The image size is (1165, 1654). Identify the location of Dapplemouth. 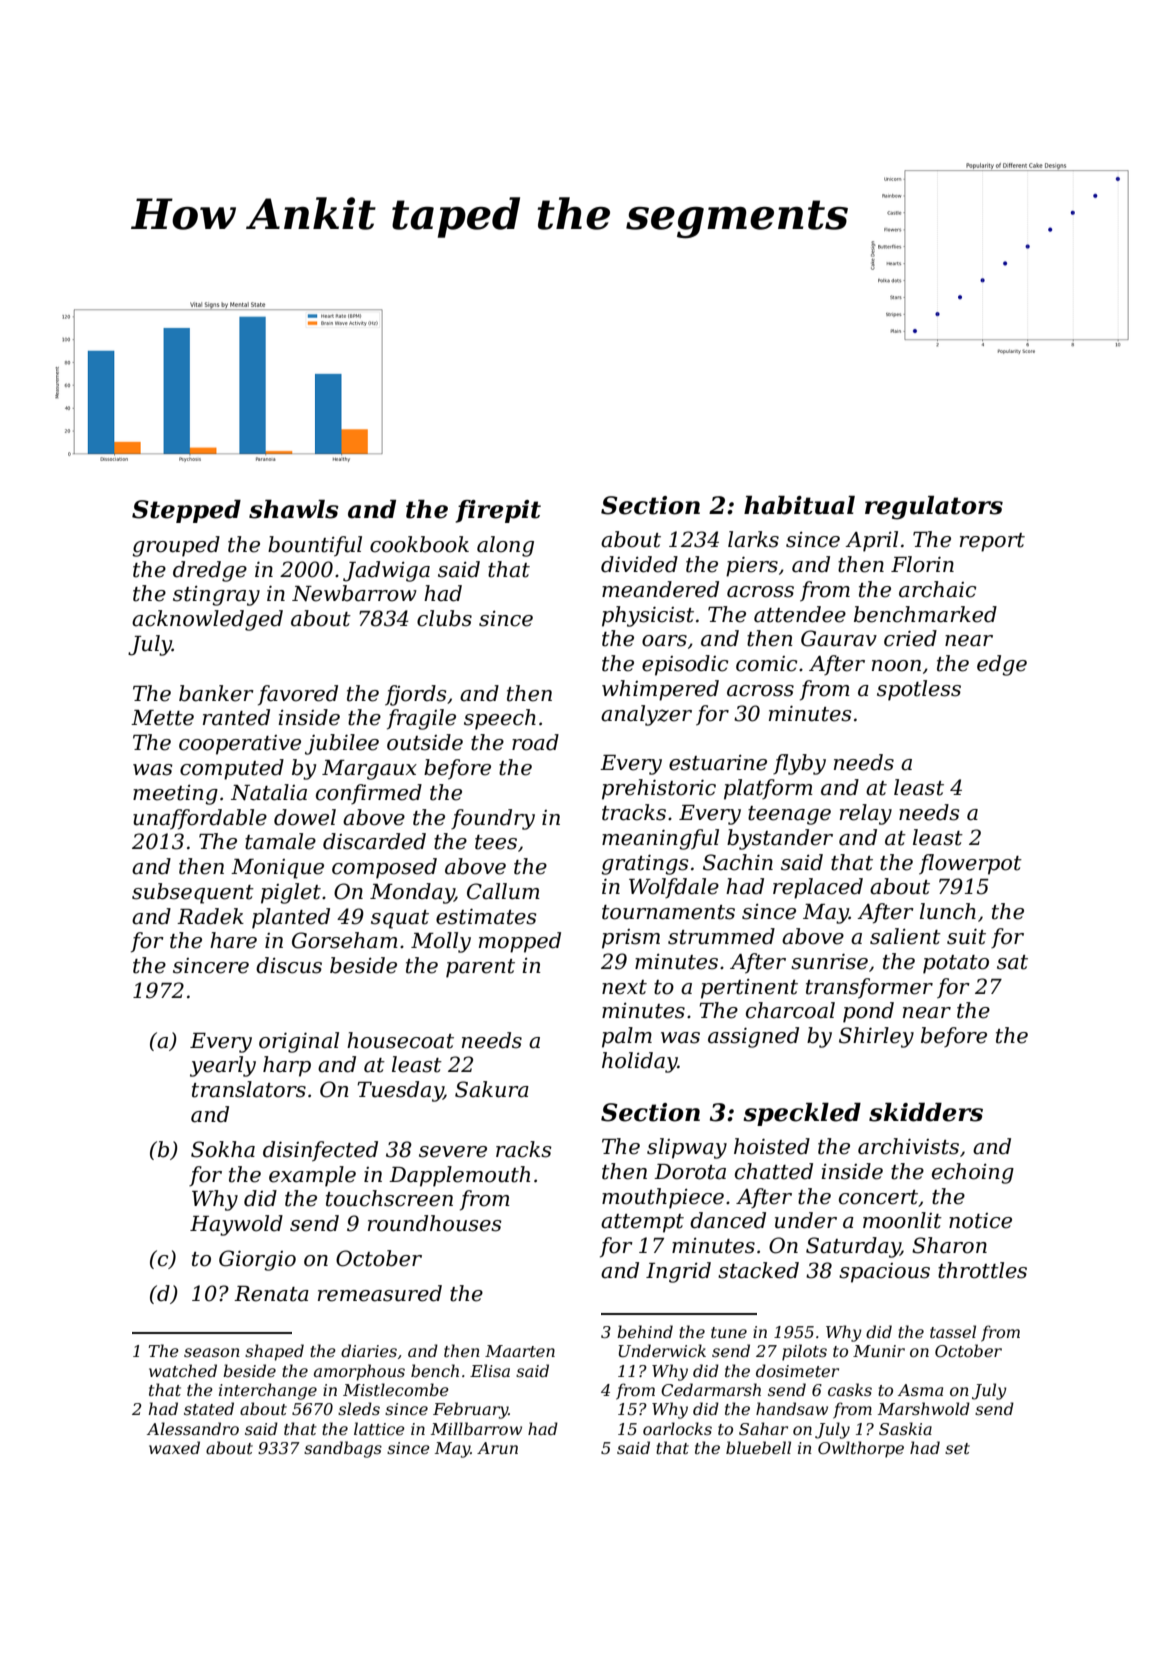
(459, 1176).
